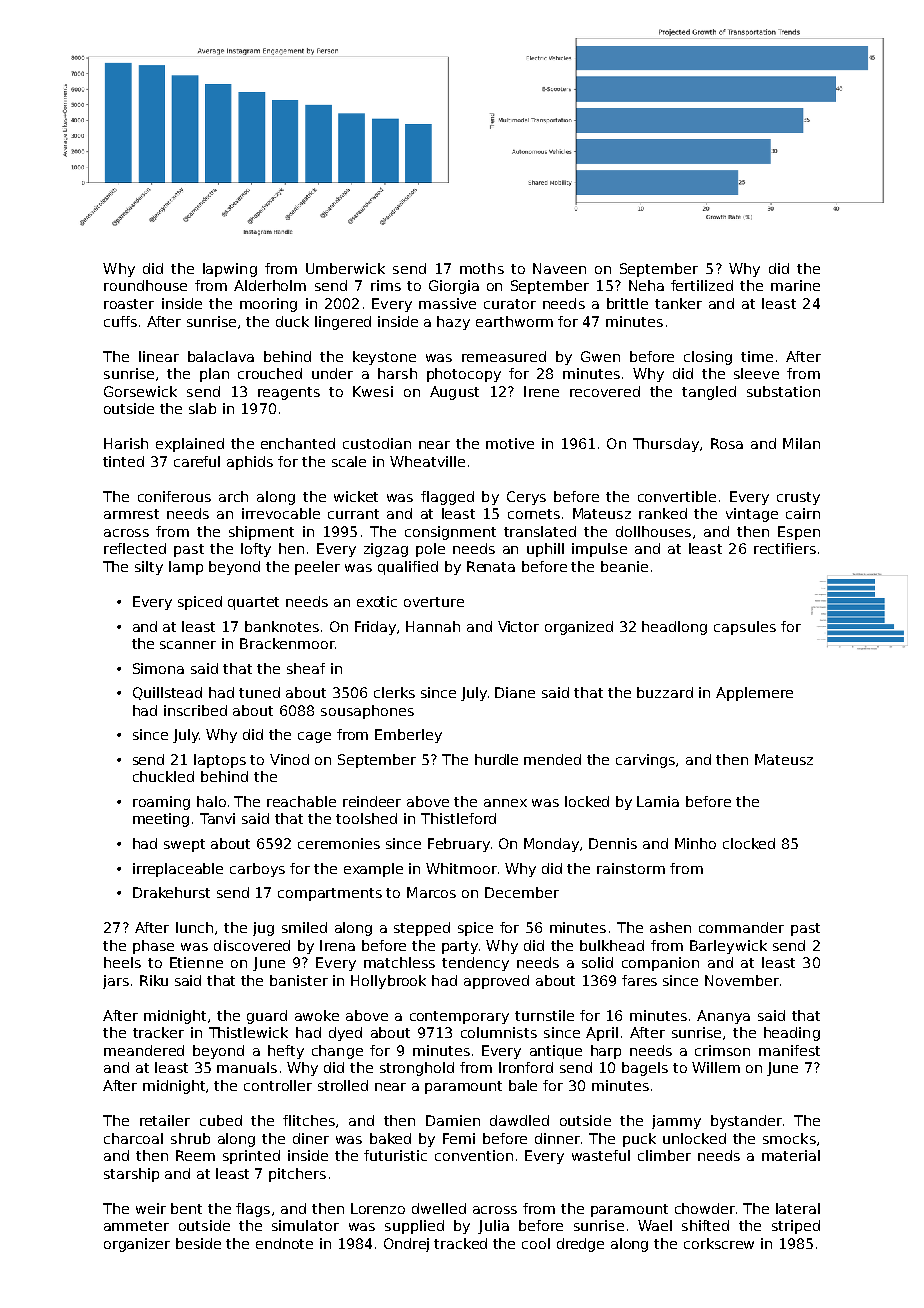 This screenshot has height=1308, width=924. I want to click on scanner, so click(188, 645).
